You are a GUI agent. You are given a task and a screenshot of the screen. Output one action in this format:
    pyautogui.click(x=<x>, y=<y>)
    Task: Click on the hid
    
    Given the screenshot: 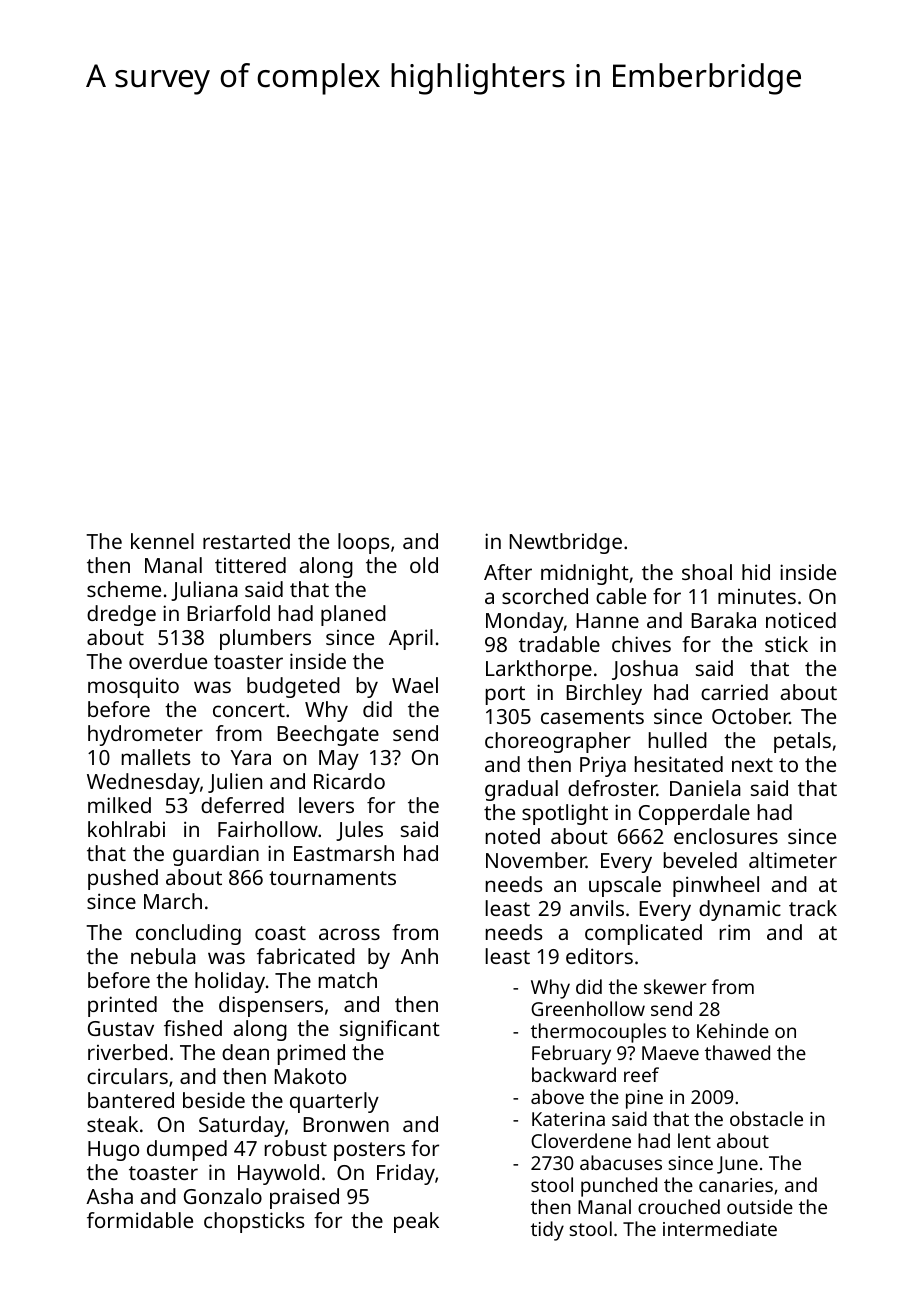 What is the action you would take?
    pyautogui.click(x=756, y=572)
